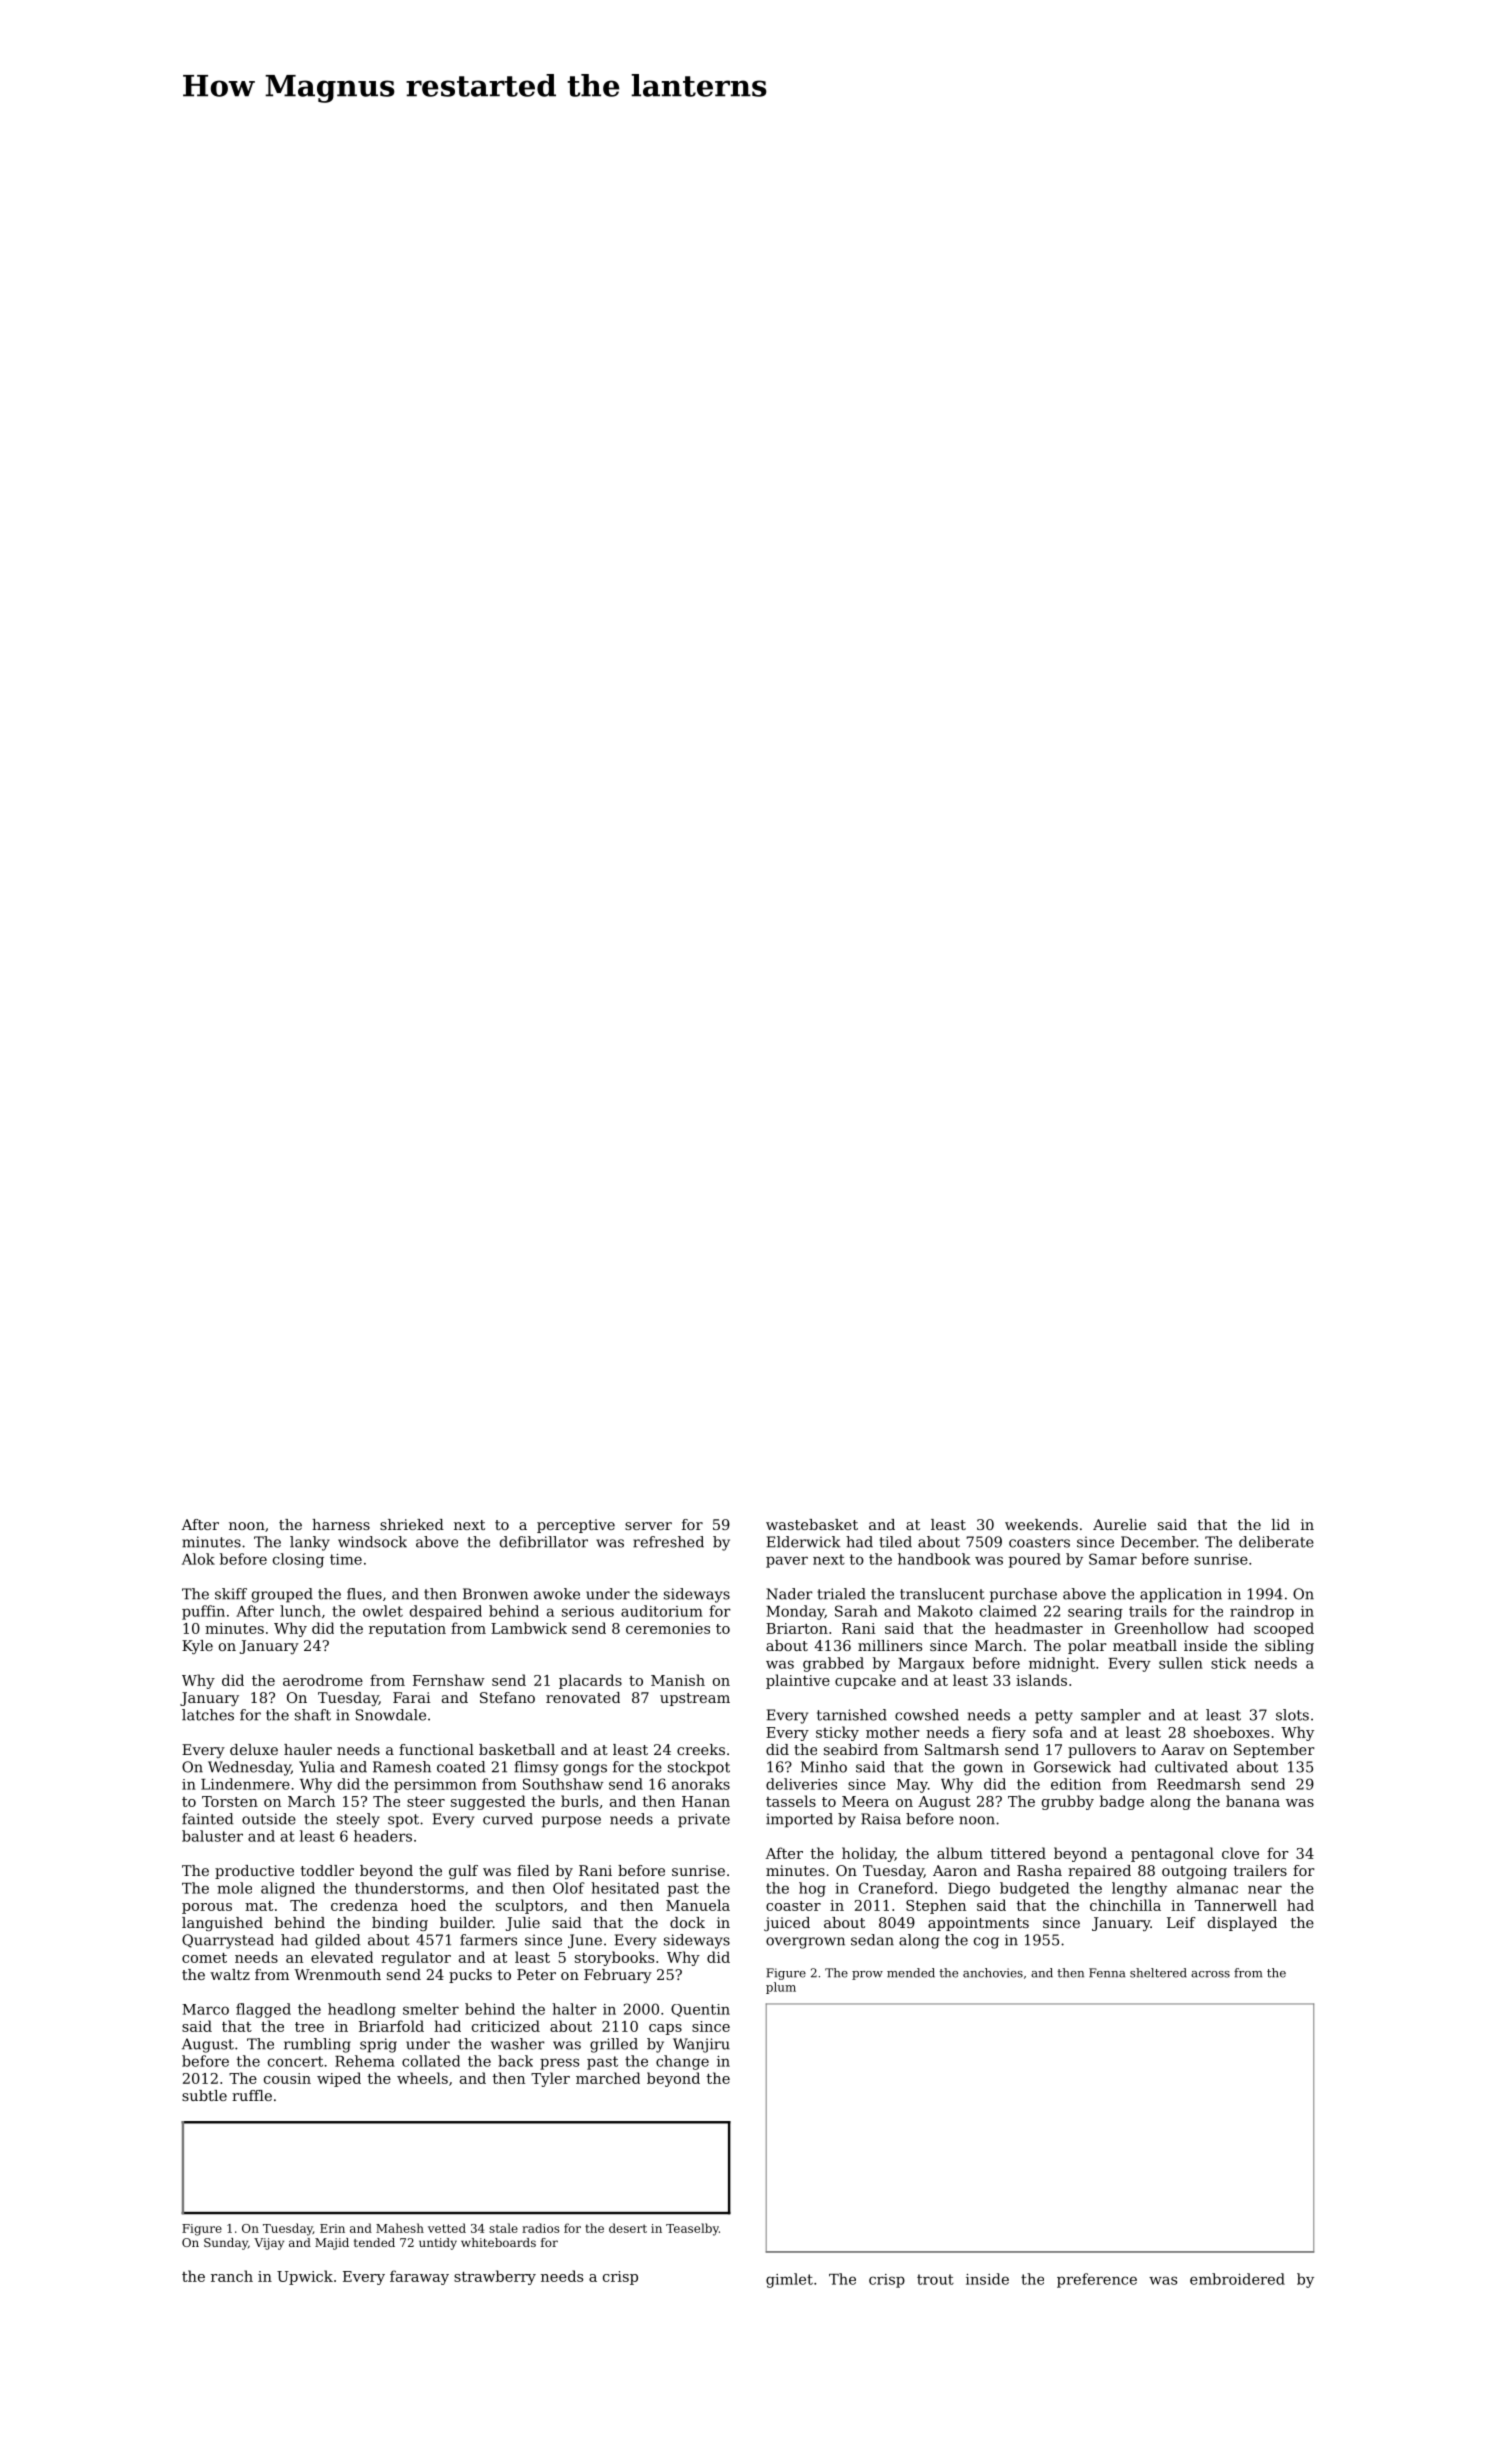 This image has width=1496, height=2464. Describe the element at coordinates (682, 2062) in the image. I see `change` at that location.
